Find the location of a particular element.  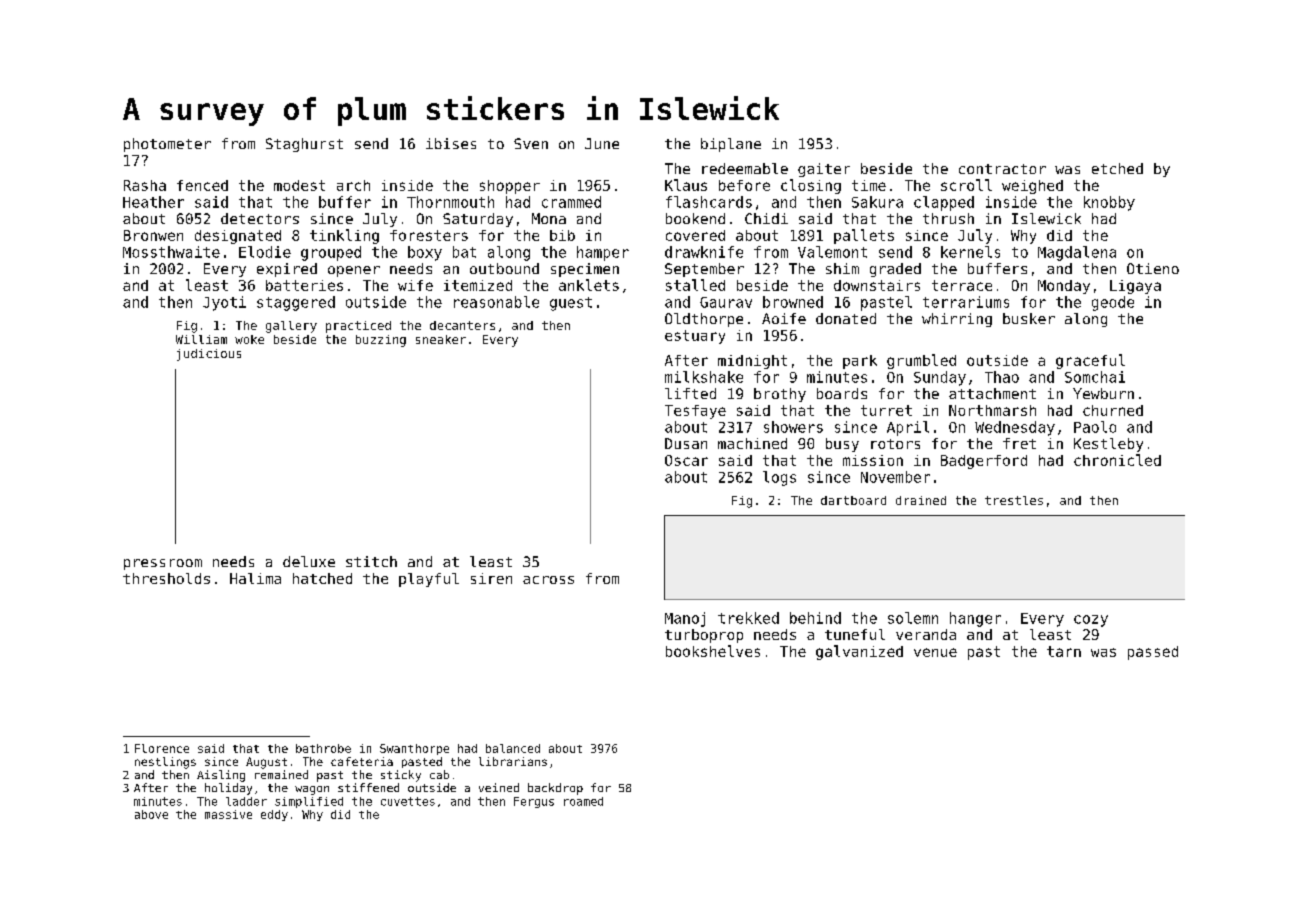

detectors is located at coordinates (260, 218).
